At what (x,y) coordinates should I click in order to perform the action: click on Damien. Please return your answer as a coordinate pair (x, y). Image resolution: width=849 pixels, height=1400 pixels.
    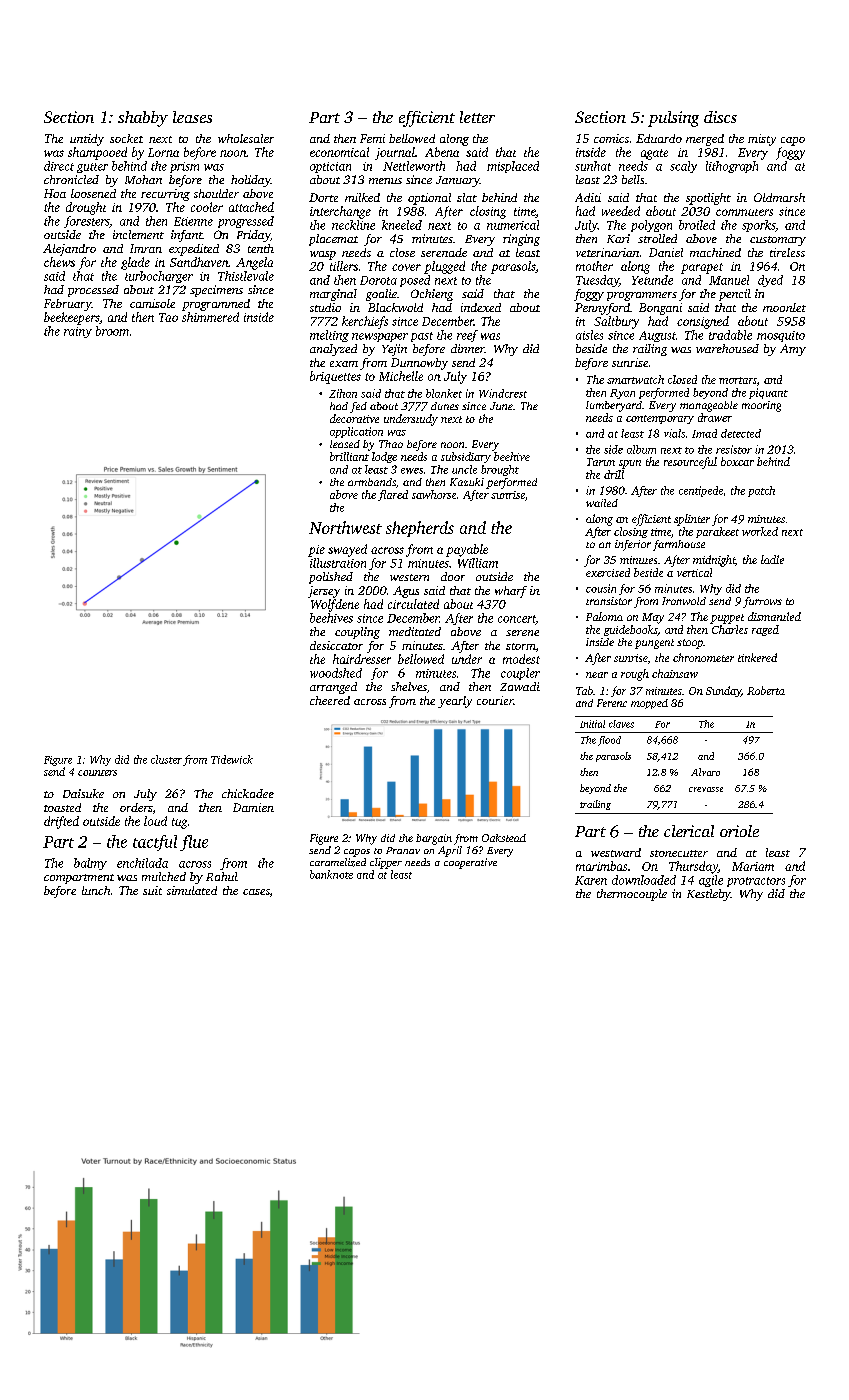
    Looking at the image, I should click on (253, 807).
